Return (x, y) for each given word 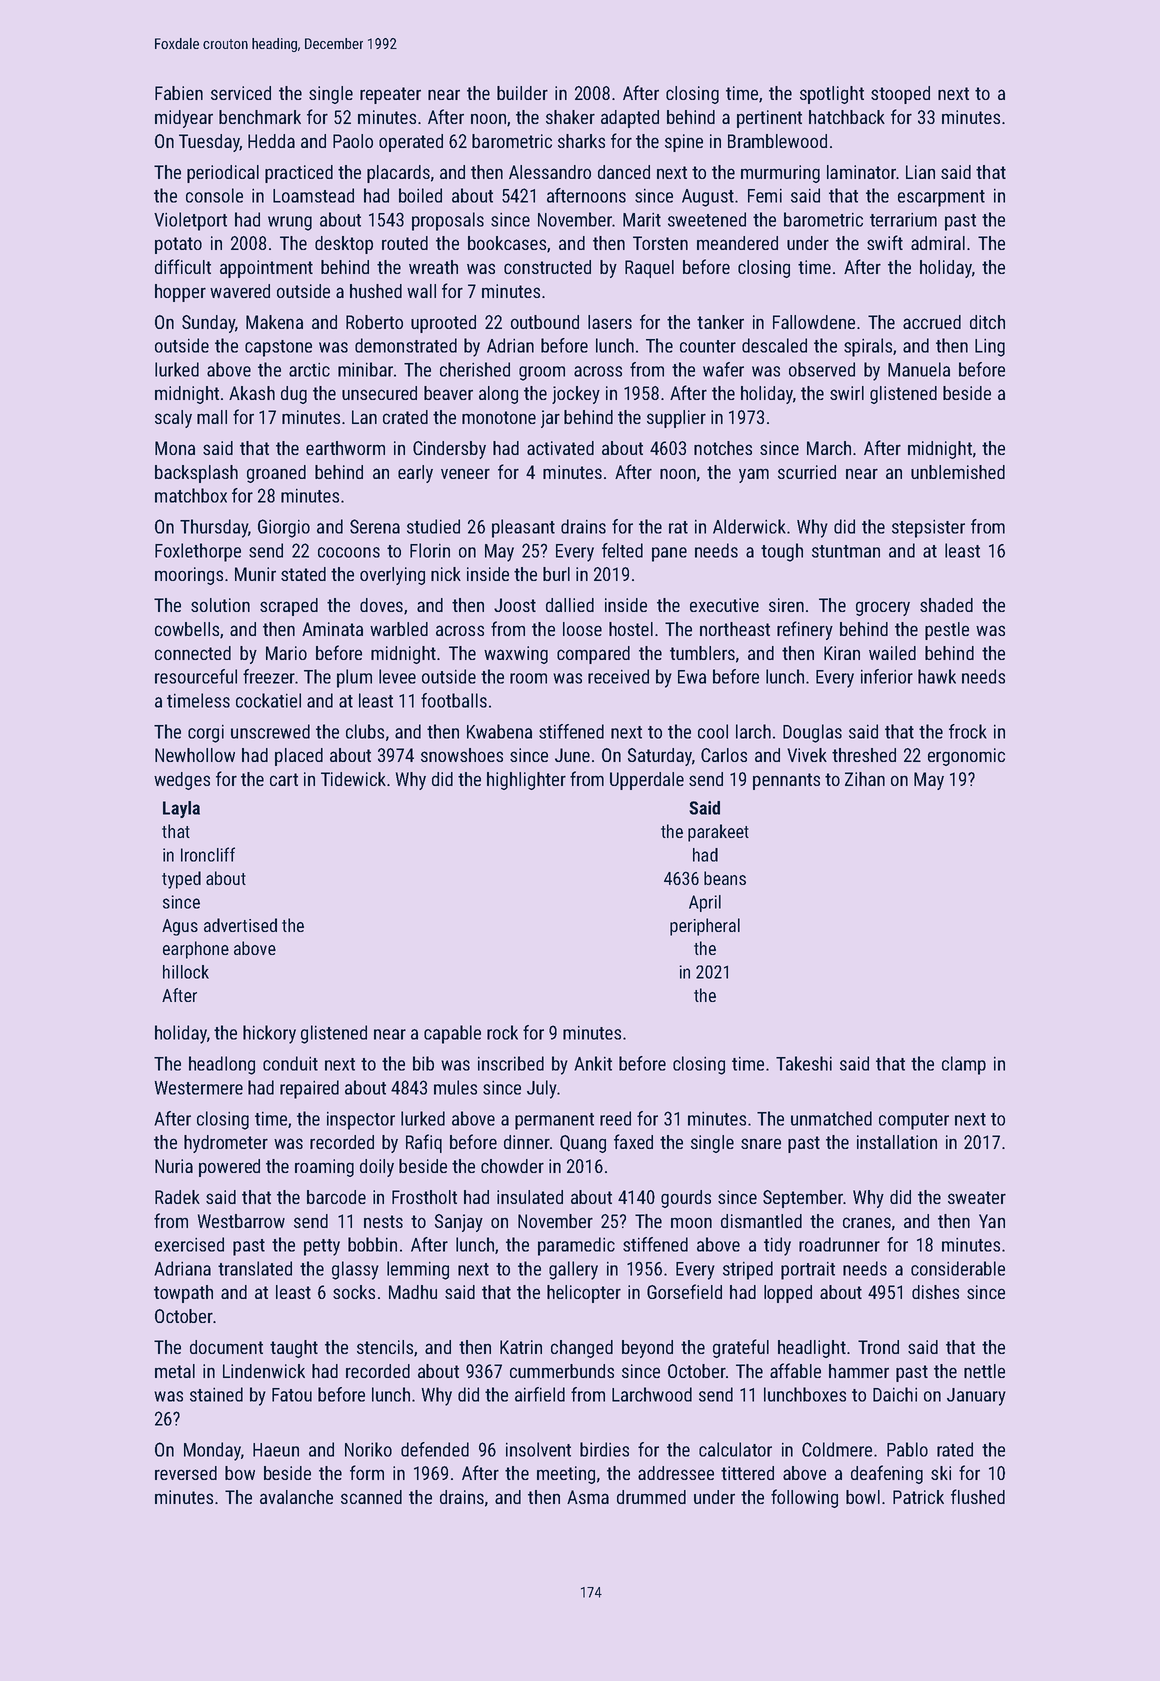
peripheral (705, 927)
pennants (786, 781)
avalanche (296, 1497)
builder (522, 93)
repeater (390, 95)
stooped (900, 95)
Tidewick (353, 779)
